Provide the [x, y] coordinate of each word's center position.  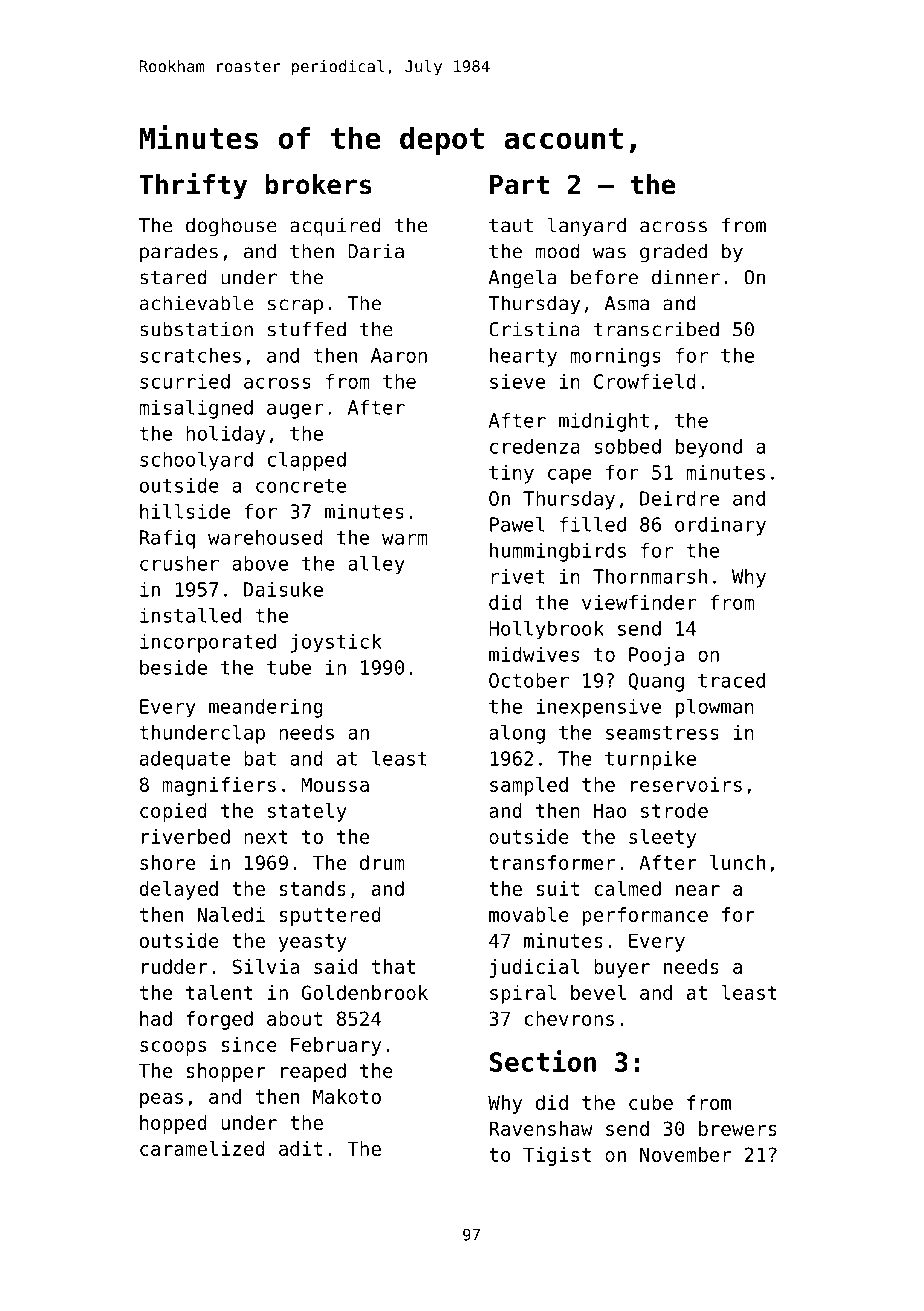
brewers [738, 1128]
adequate [185, 760]
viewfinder [639, 602]
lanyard [587, 227]
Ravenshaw [541, 1128]
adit [300, 1148]
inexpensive [598, 708]
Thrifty [193, 186]
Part [519, 185]
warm [405, 539]
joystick [336, 643]
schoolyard [196, 461]
